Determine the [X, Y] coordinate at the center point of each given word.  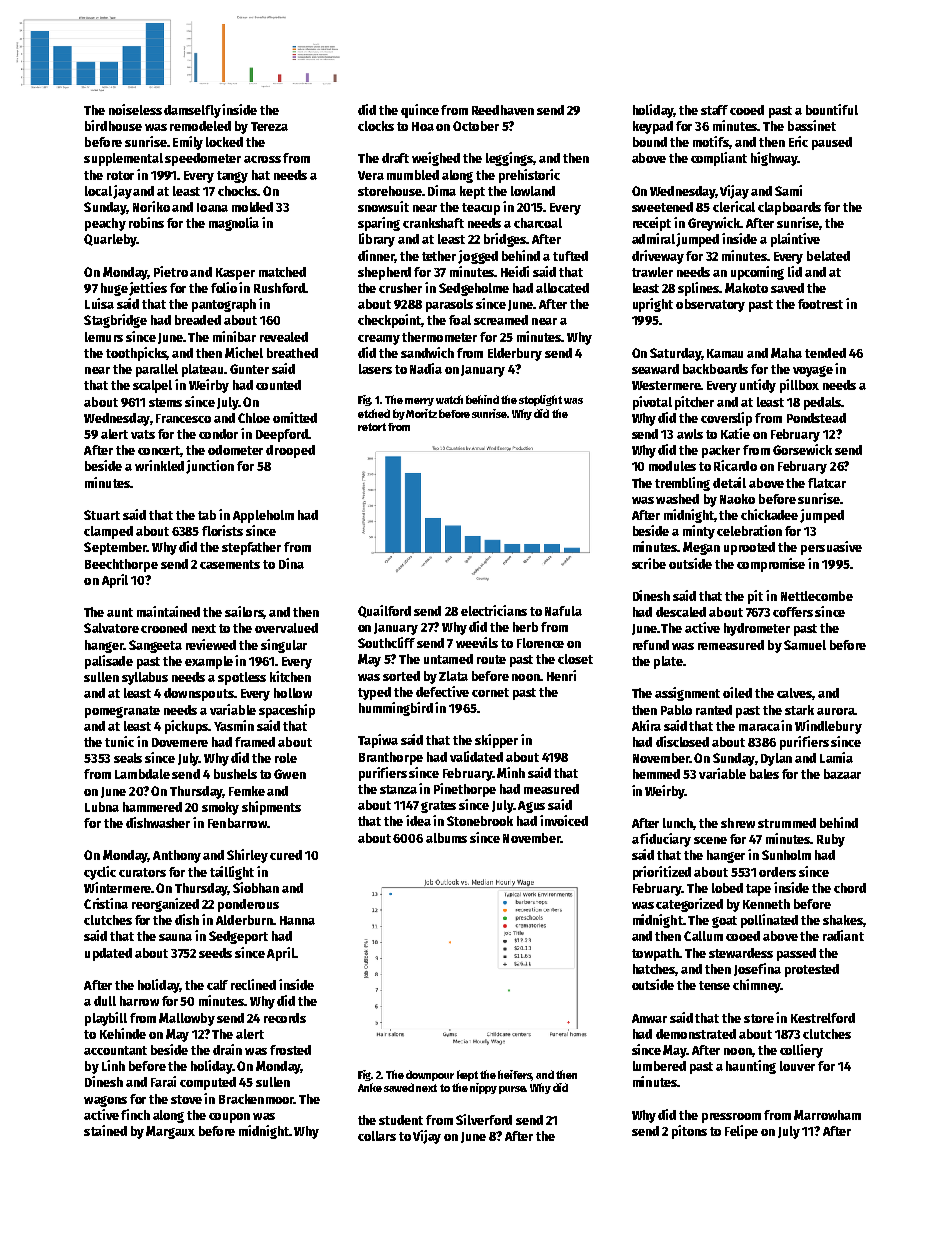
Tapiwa [378, 741]
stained [105, 1130]
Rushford [279, 288]
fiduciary [665, 840]
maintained [168, 611]
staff [714, 110]
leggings [509, 159]
